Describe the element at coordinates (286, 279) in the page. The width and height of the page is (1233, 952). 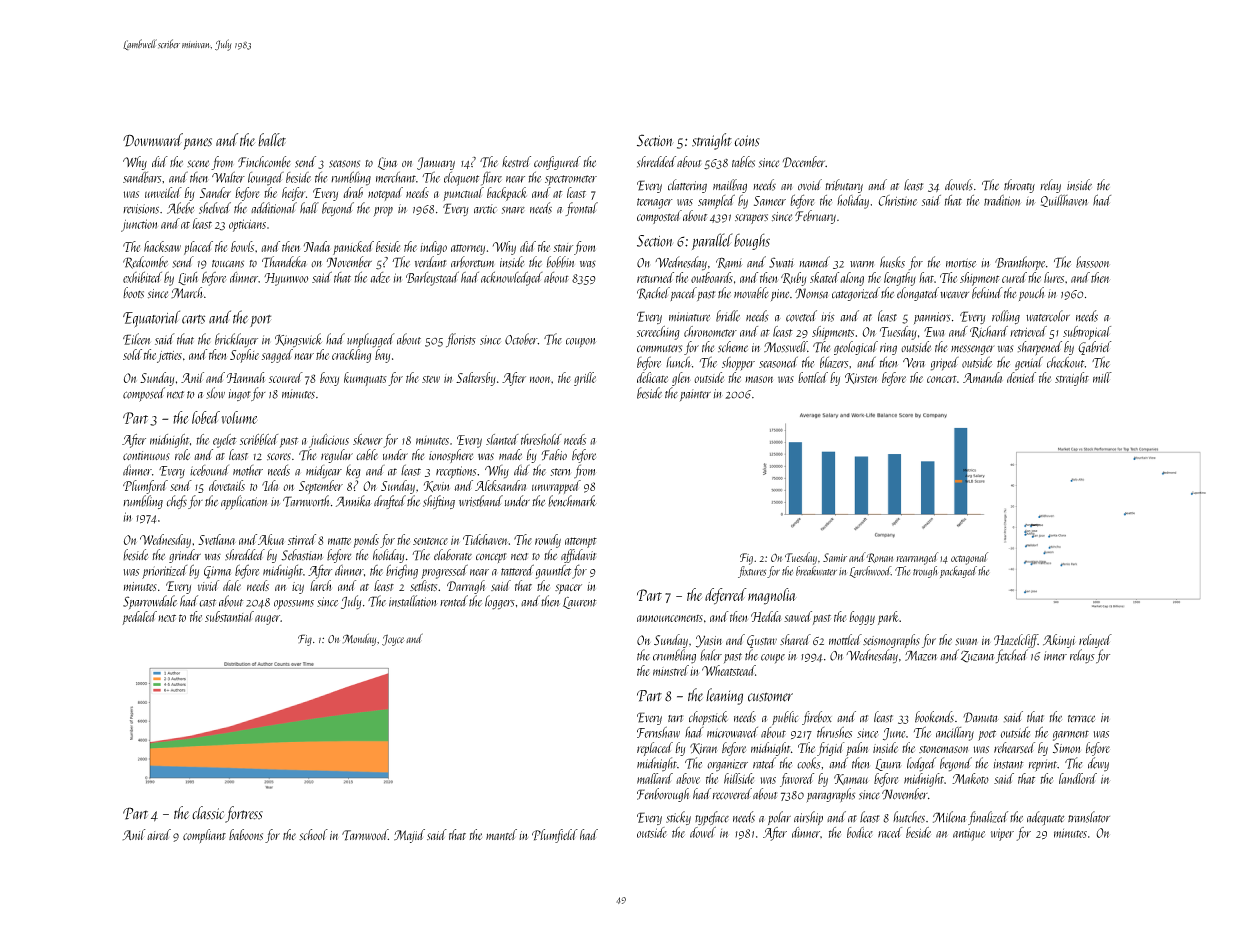
I see `Hyunwoo` at that location.
